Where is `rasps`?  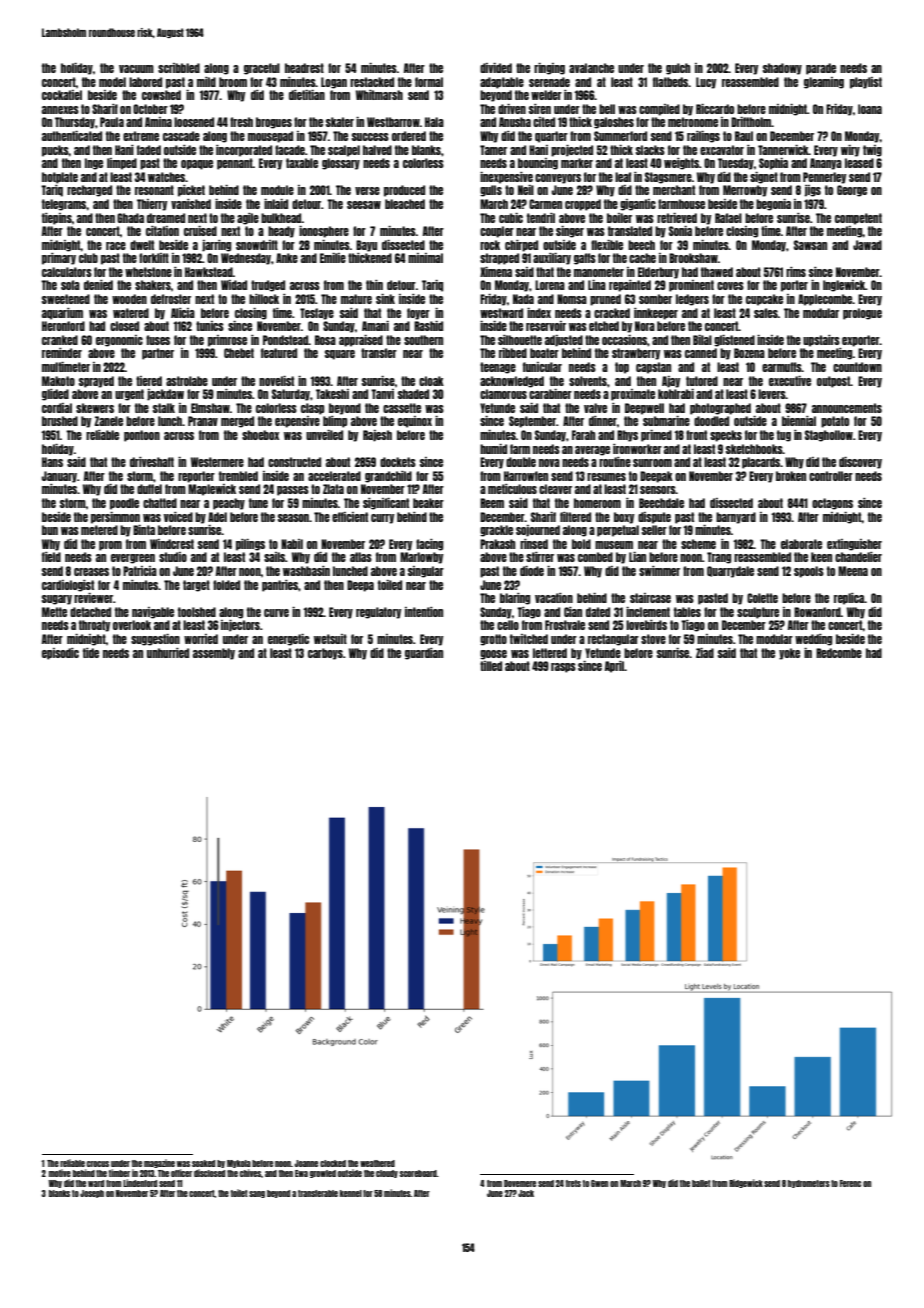 rasps is located at coordinates (563, 668).
